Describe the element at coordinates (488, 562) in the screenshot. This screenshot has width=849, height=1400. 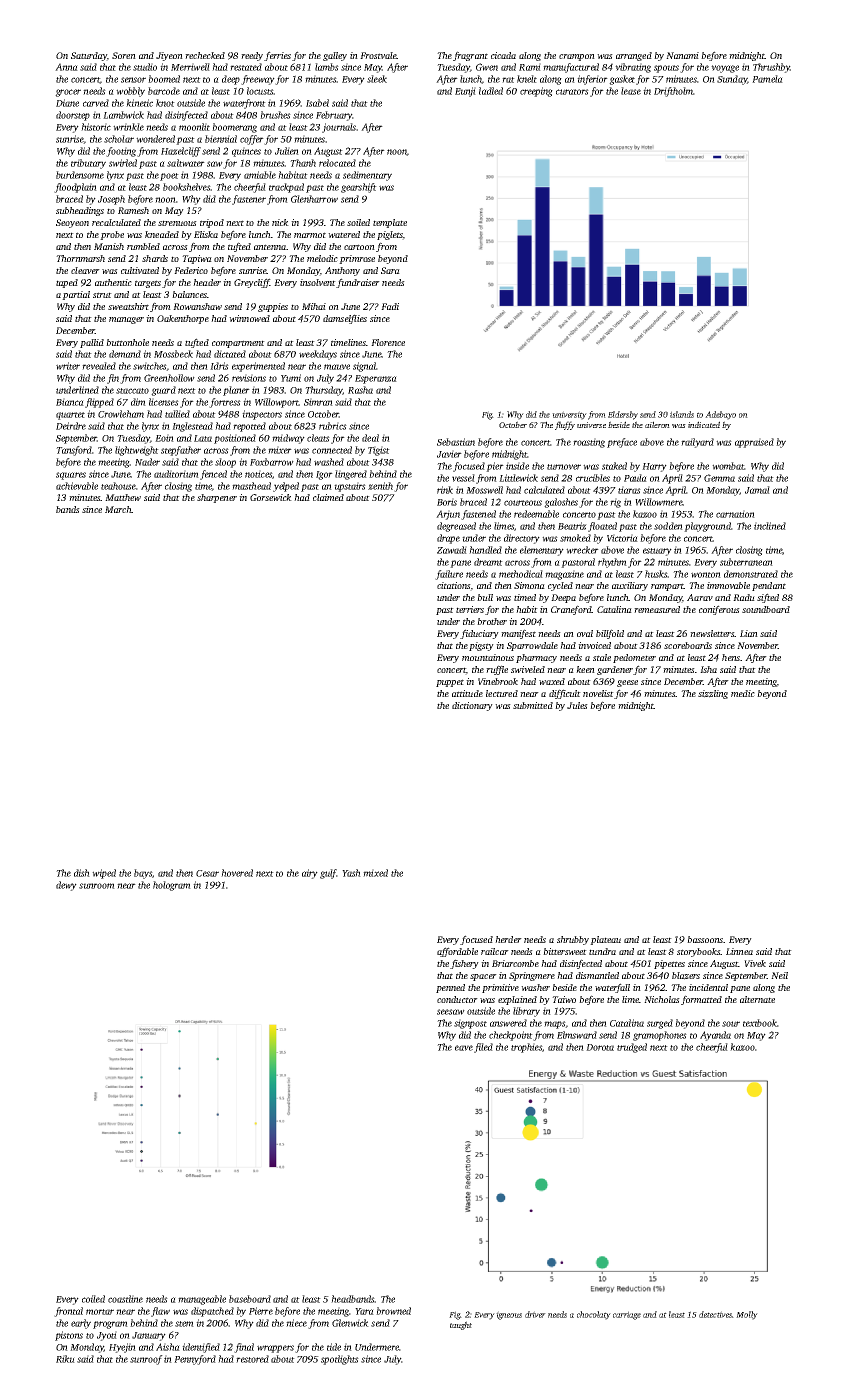
I see `dreamt` at that location.
